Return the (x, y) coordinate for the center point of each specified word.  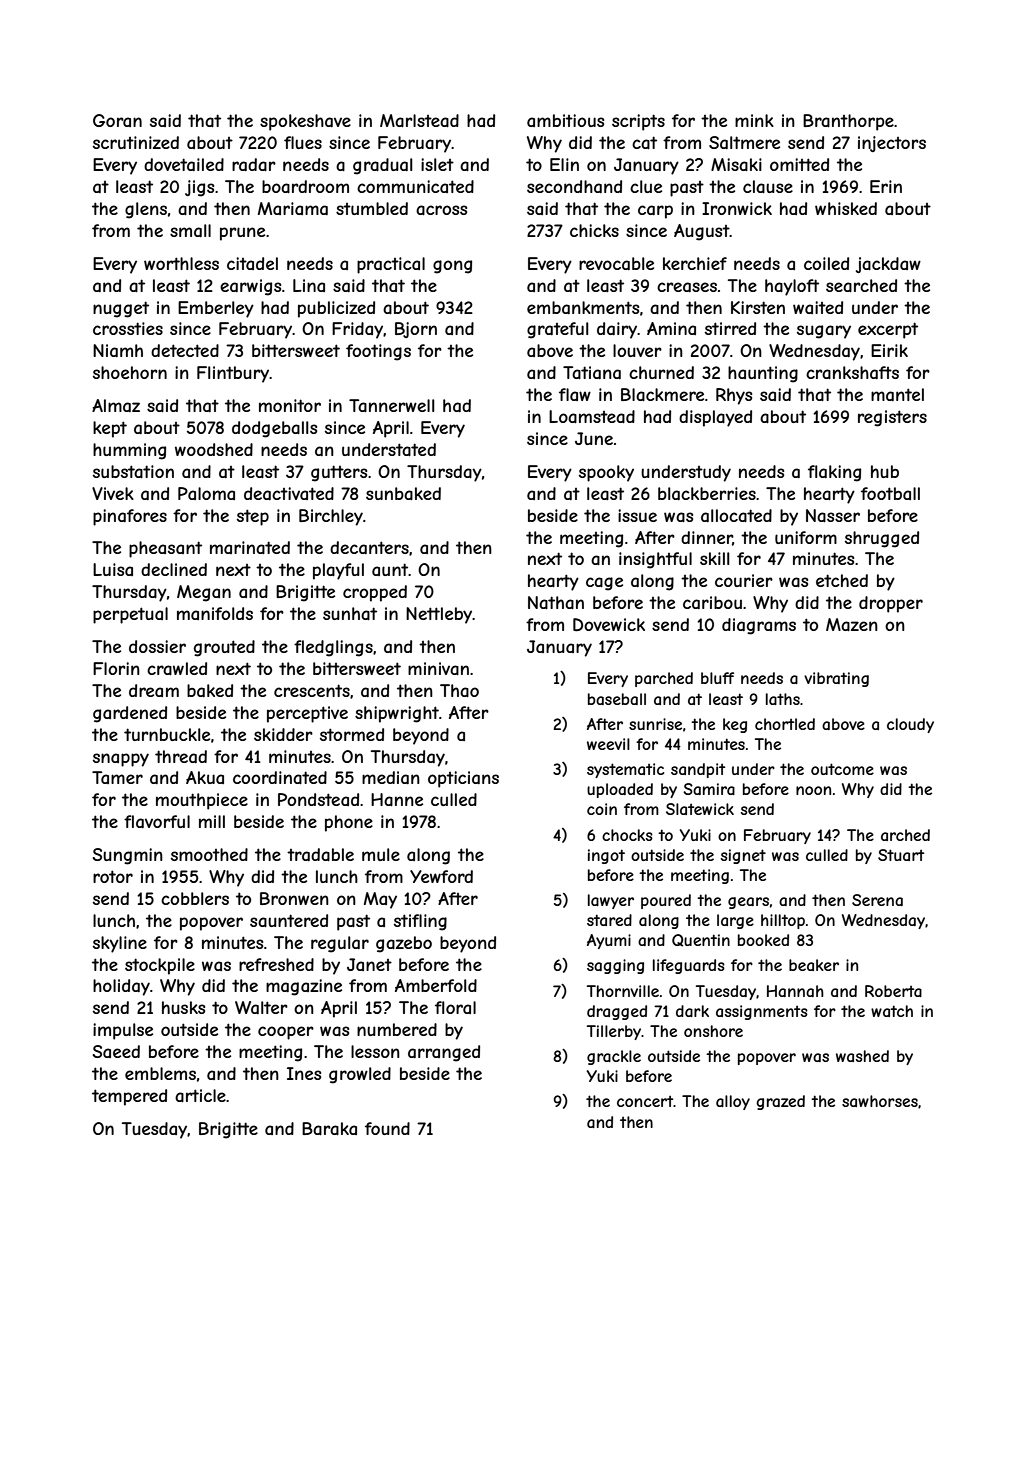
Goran (117, 120)
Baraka (329, 1128)
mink (754, 120)
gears (748, 903)
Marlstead (419, 120)
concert (645, 1101)
